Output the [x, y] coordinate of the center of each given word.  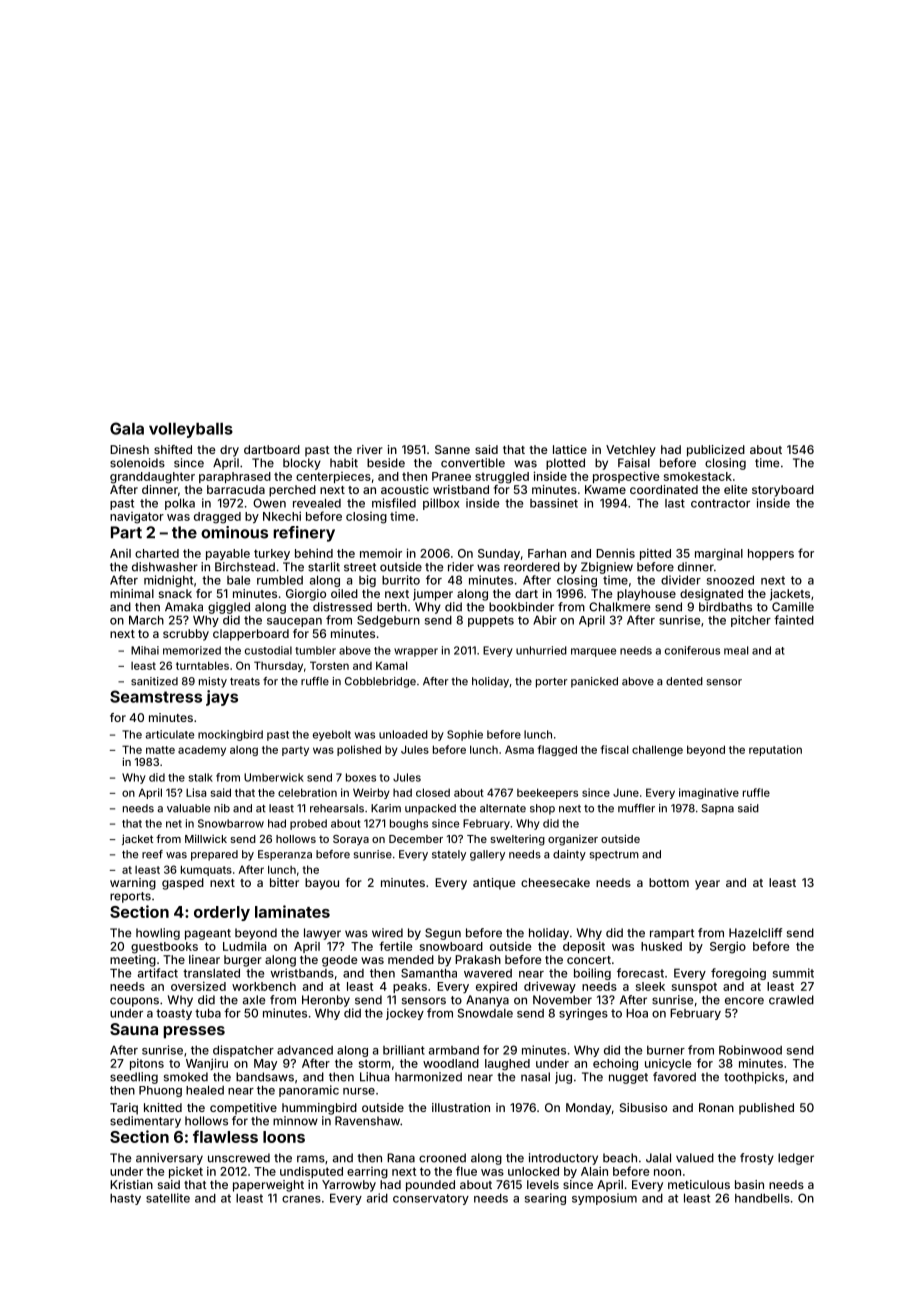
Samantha [429, 973]
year [707, 885]
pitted [655, 554]
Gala [127, 428]
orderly [222, 913]
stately [449, 855]
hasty [125, 1199]
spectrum [614, 856]
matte [160, 750]
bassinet [554, 503]
